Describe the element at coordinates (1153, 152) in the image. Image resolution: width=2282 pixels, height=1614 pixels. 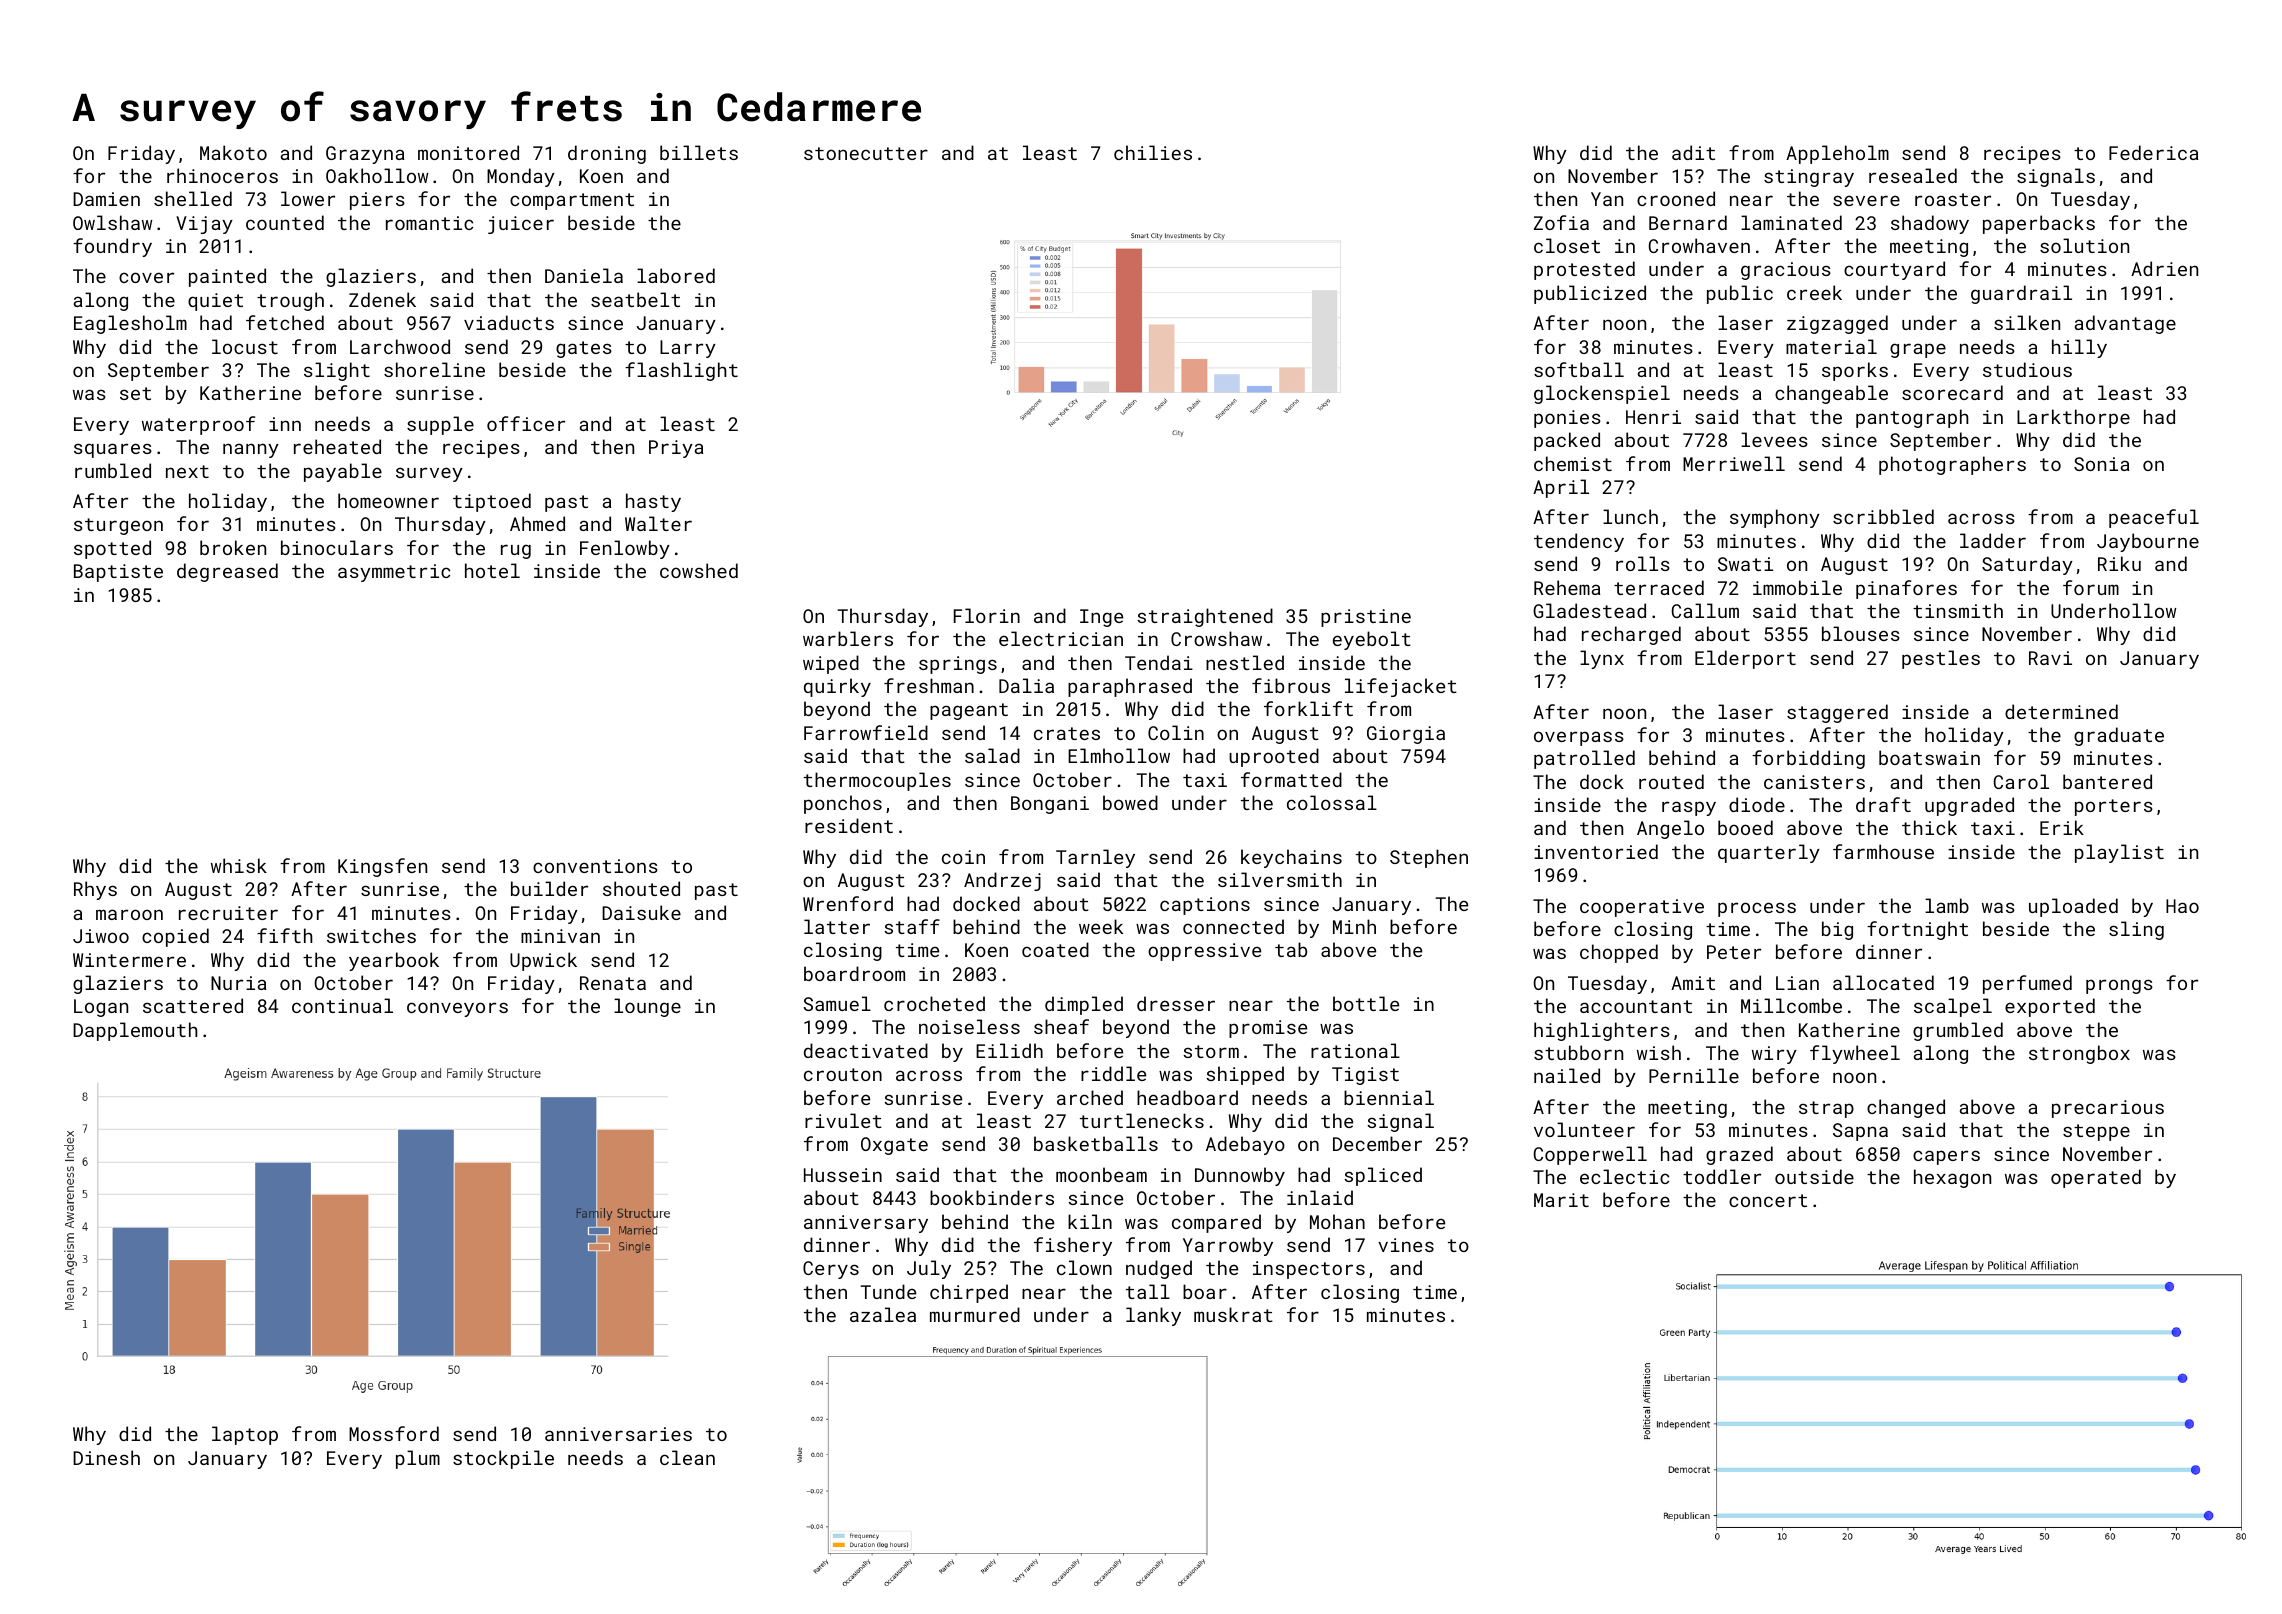
I see `chilies` at that location.
